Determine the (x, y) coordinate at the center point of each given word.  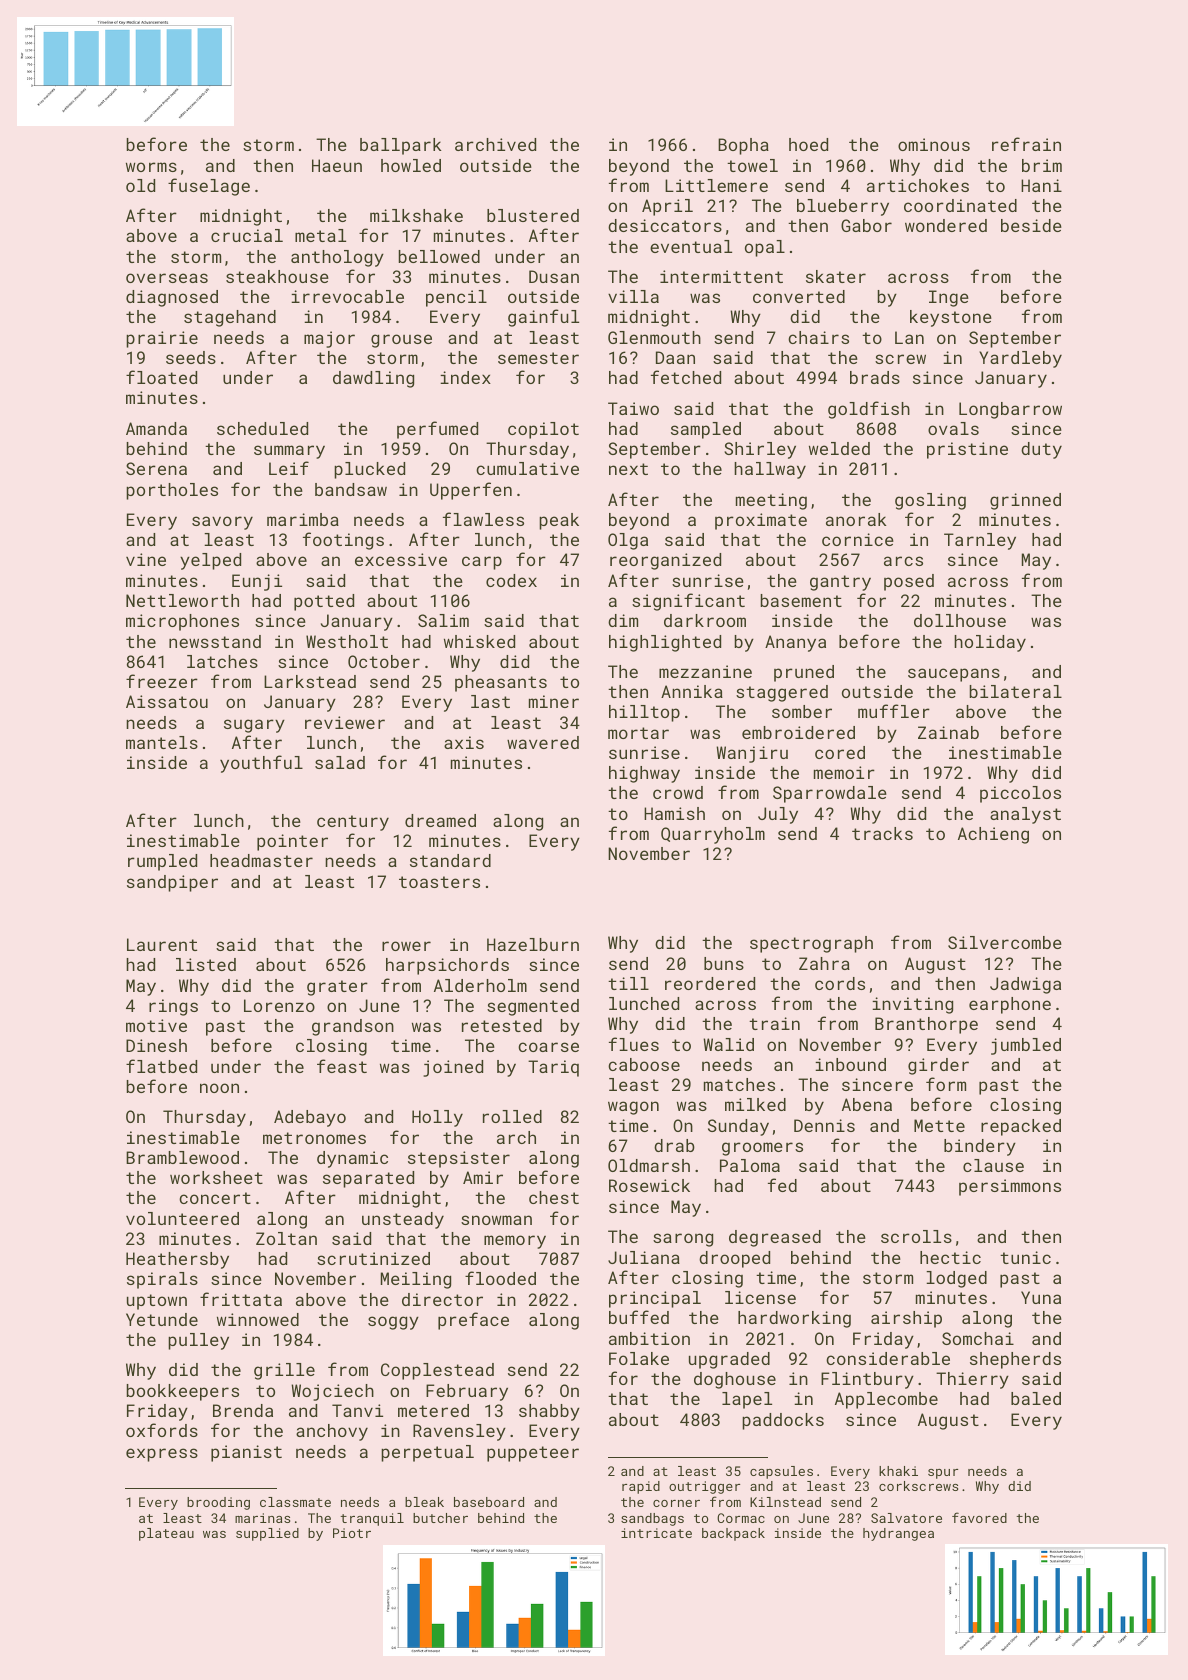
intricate (656, 1533)
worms (151, 167)
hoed (808, 144)
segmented (533, 1007)
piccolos (1020, 794)
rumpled (162, 862)
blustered (533, 215)
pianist (246, 1453)
